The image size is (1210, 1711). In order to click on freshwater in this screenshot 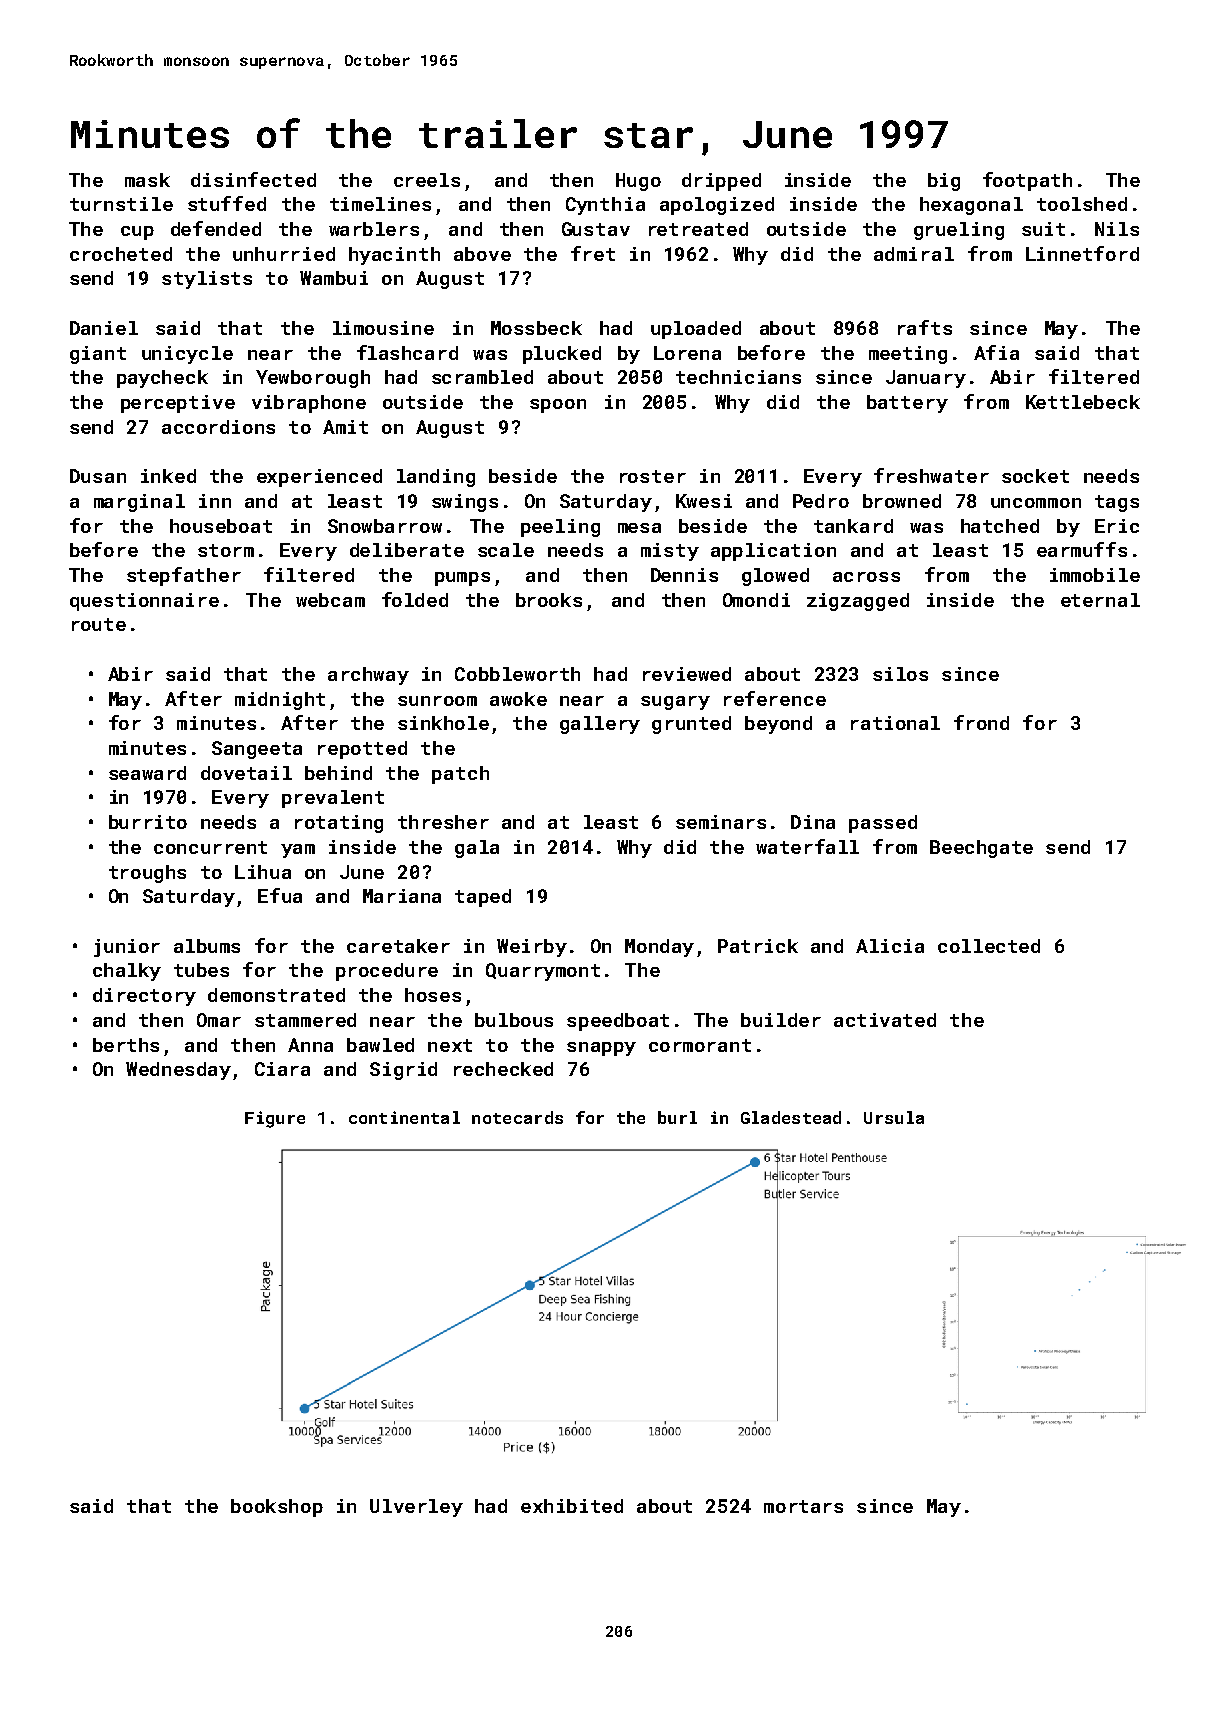, I will do `click(931, 475)`.
